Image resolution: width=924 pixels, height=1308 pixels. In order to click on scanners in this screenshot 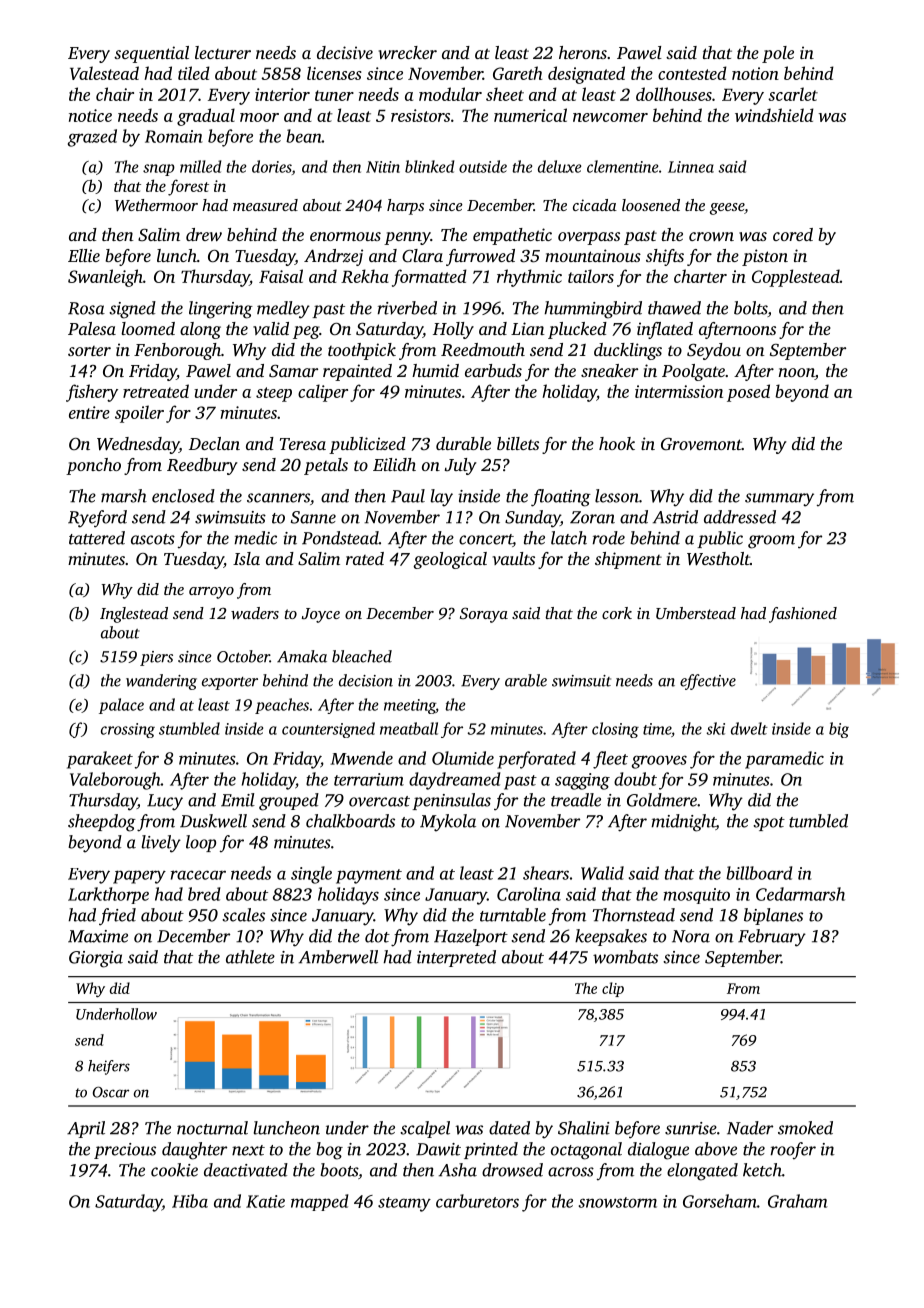, I will do `click(278, 498)`.
